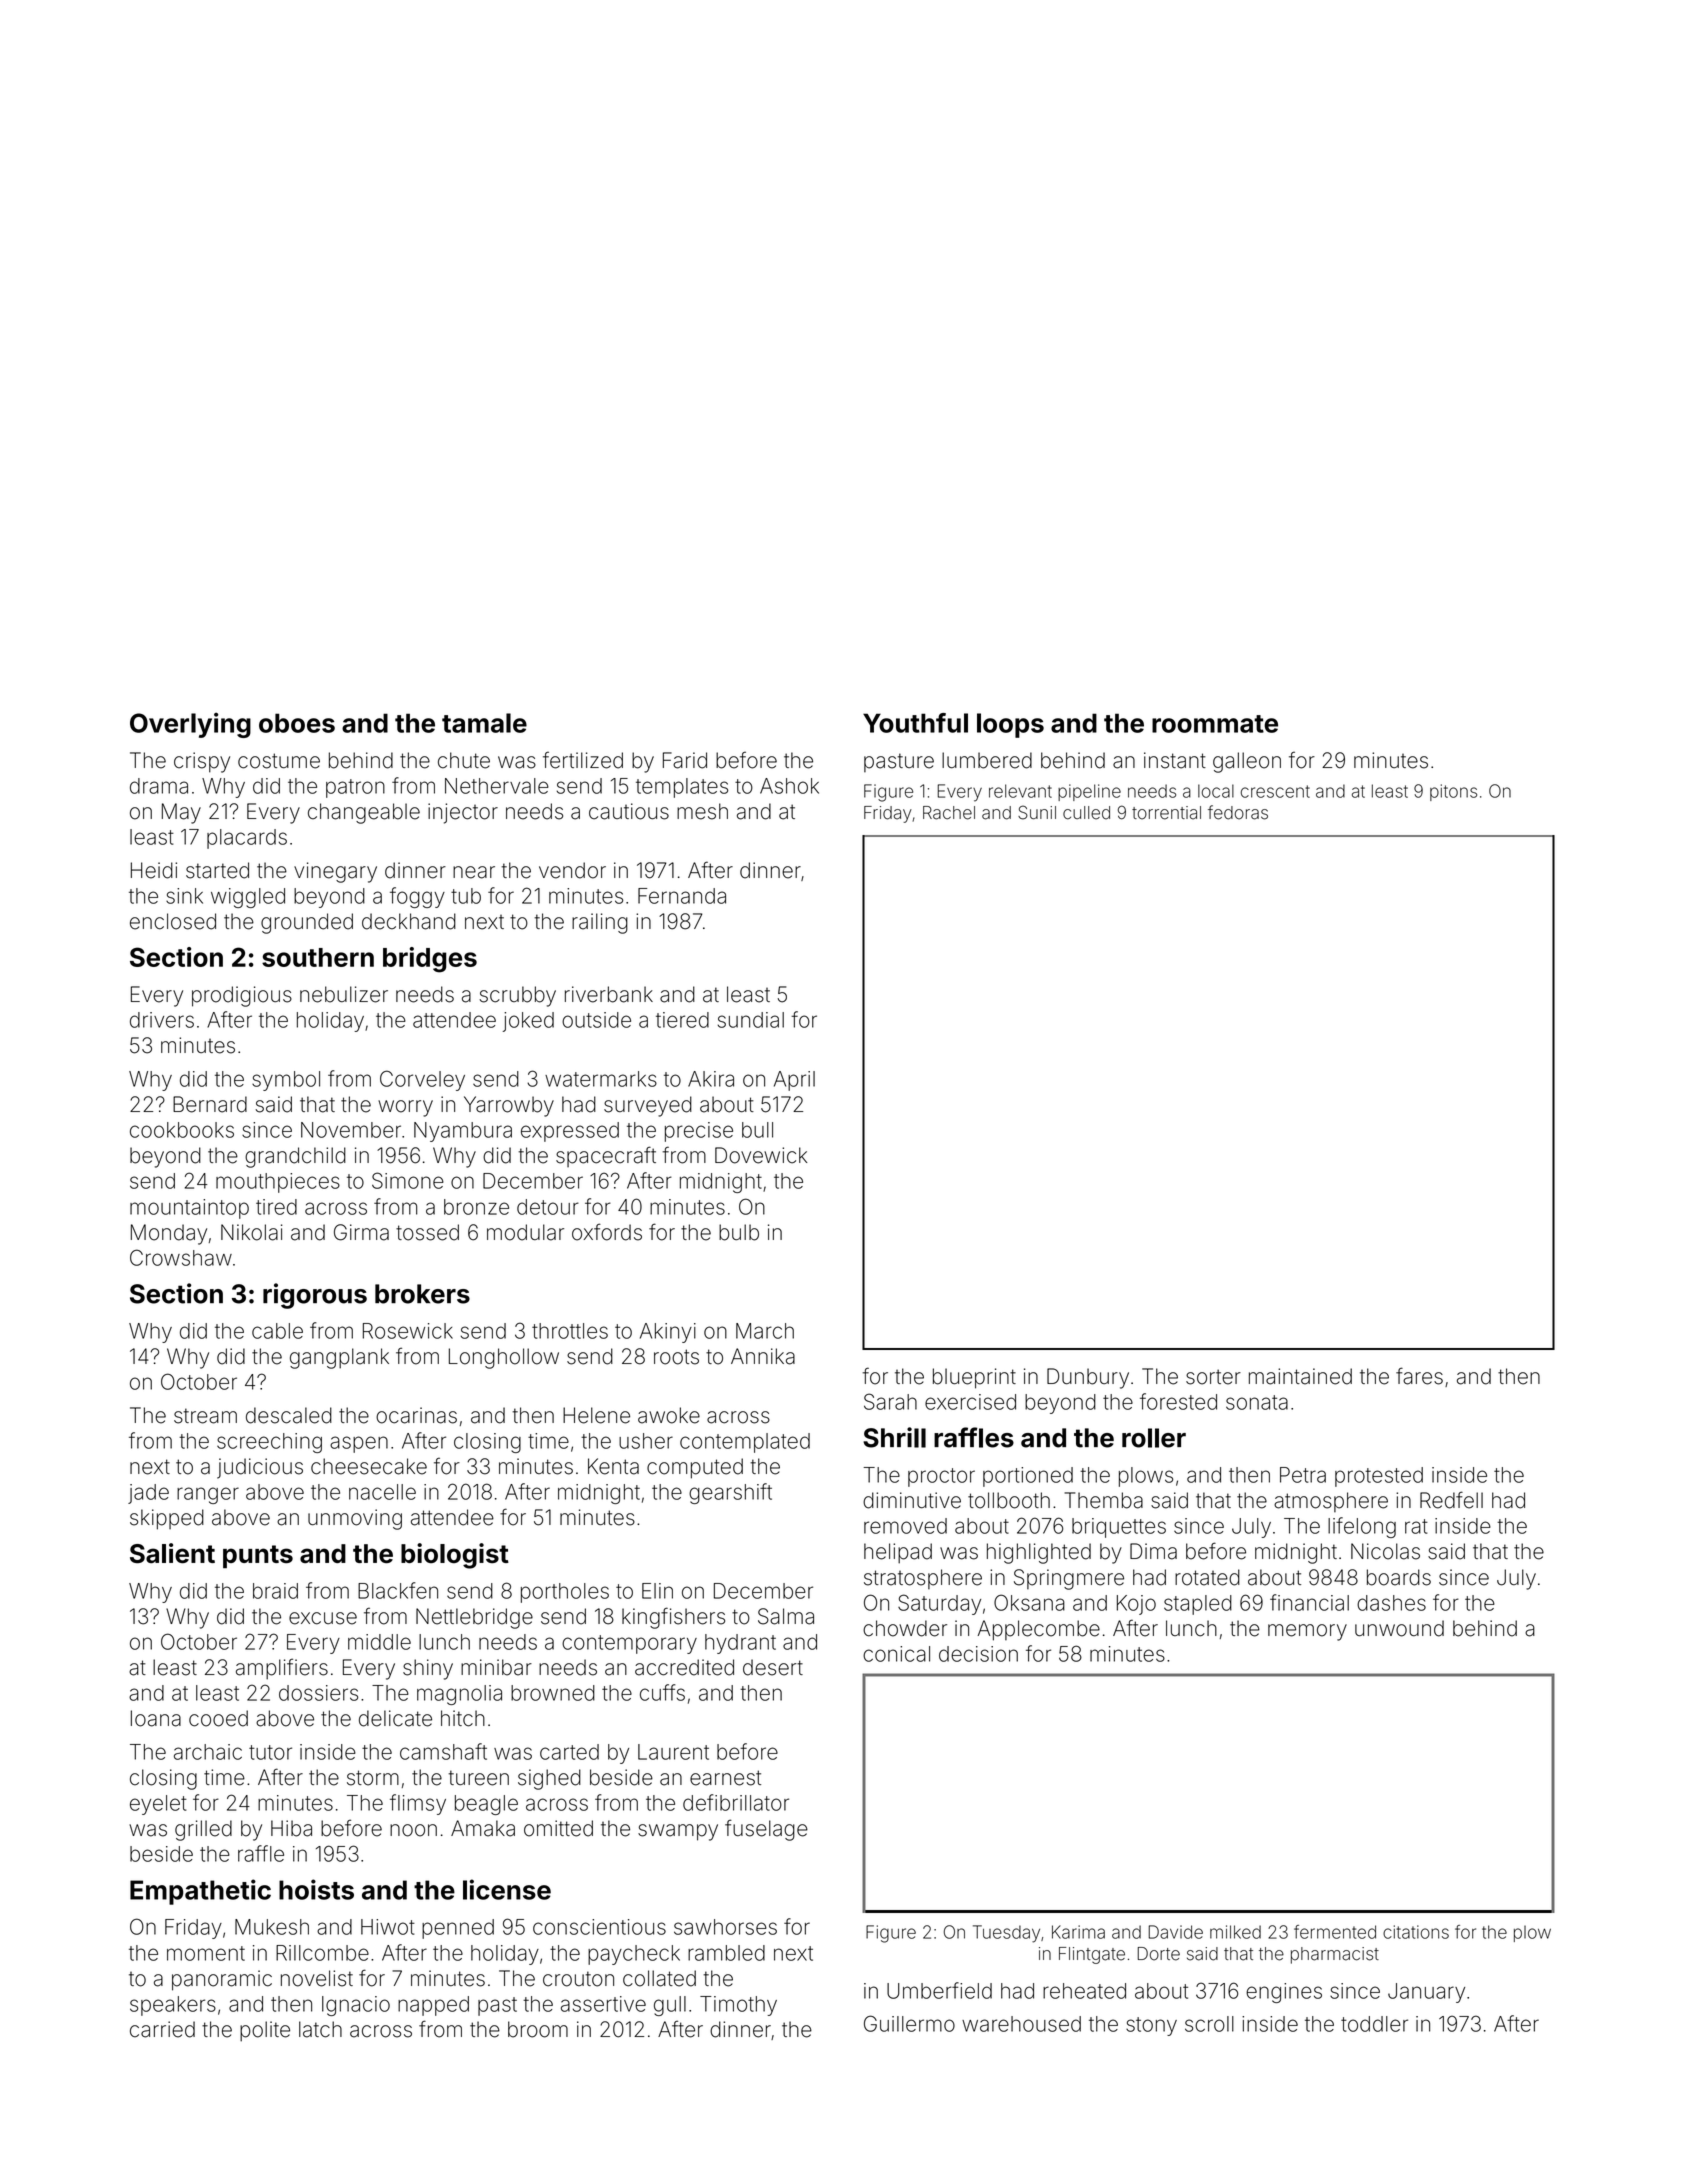  I want to click on Salma, so click(786, 1616).
